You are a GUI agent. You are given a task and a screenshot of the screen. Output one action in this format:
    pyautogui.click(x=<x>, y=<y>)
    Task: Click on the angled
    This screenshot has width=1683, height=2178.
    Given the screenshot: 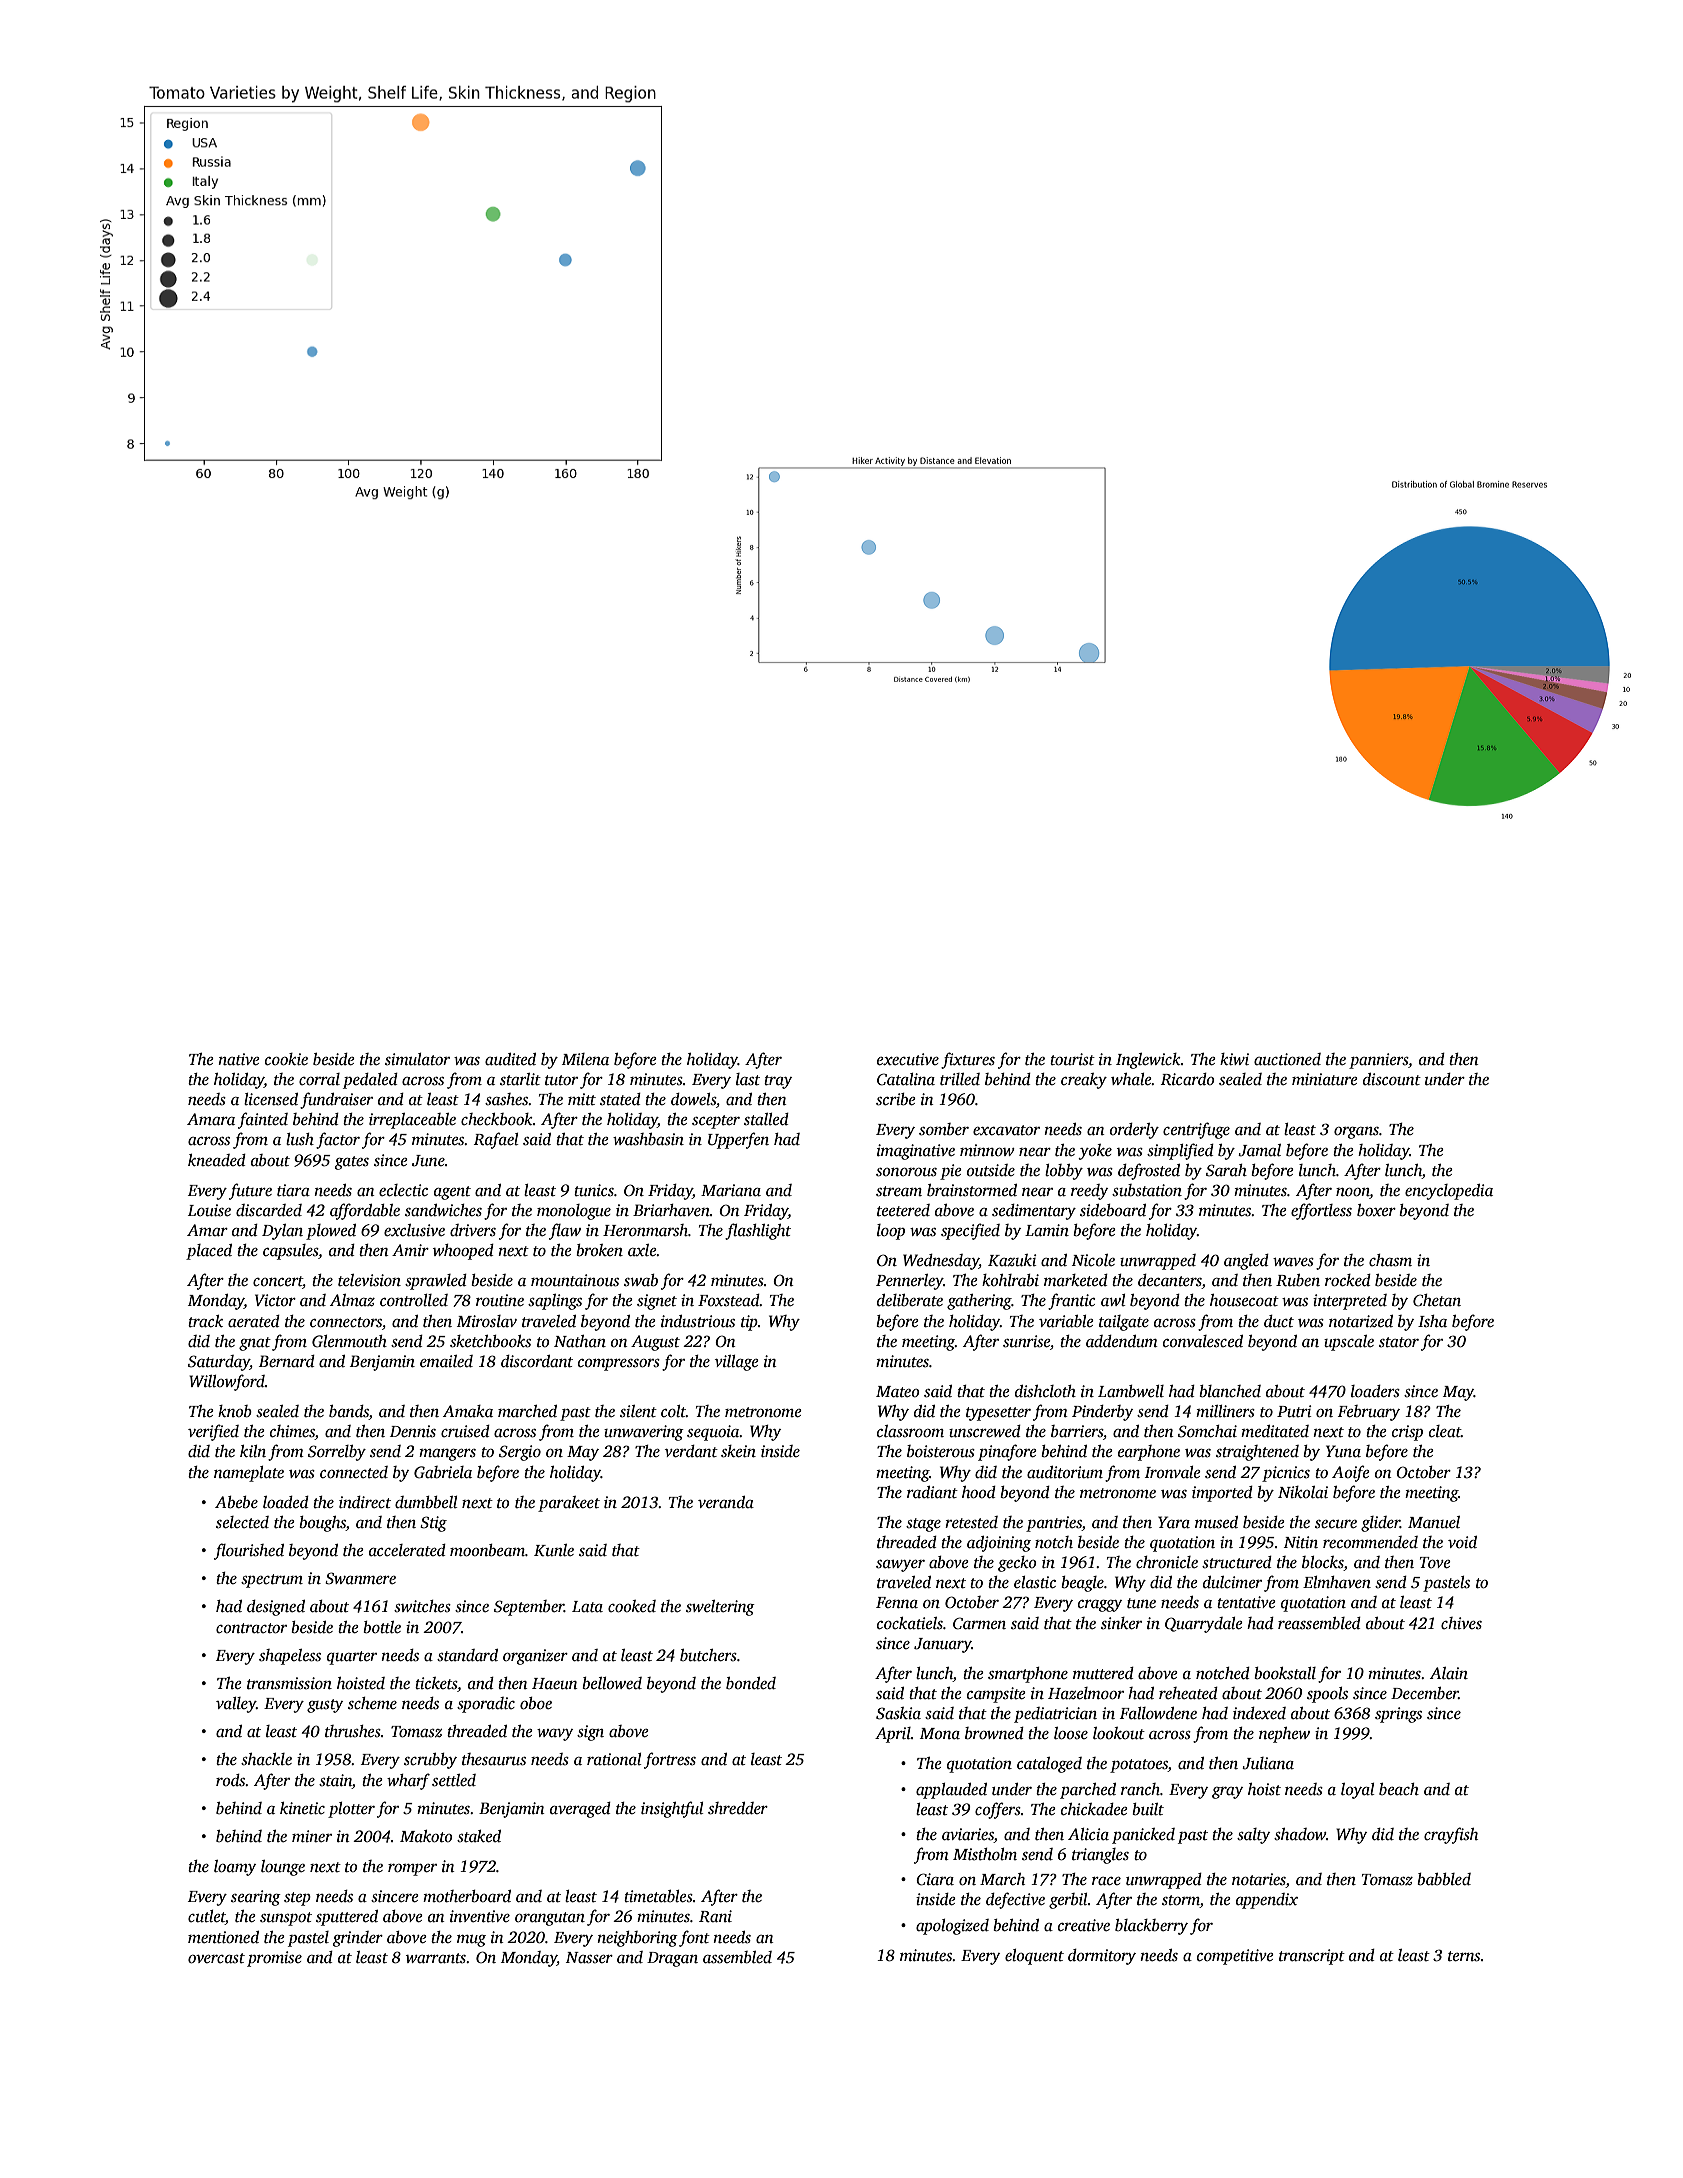 What is the action you would take?
    pyautogui.click(x=1246, y=1262)
